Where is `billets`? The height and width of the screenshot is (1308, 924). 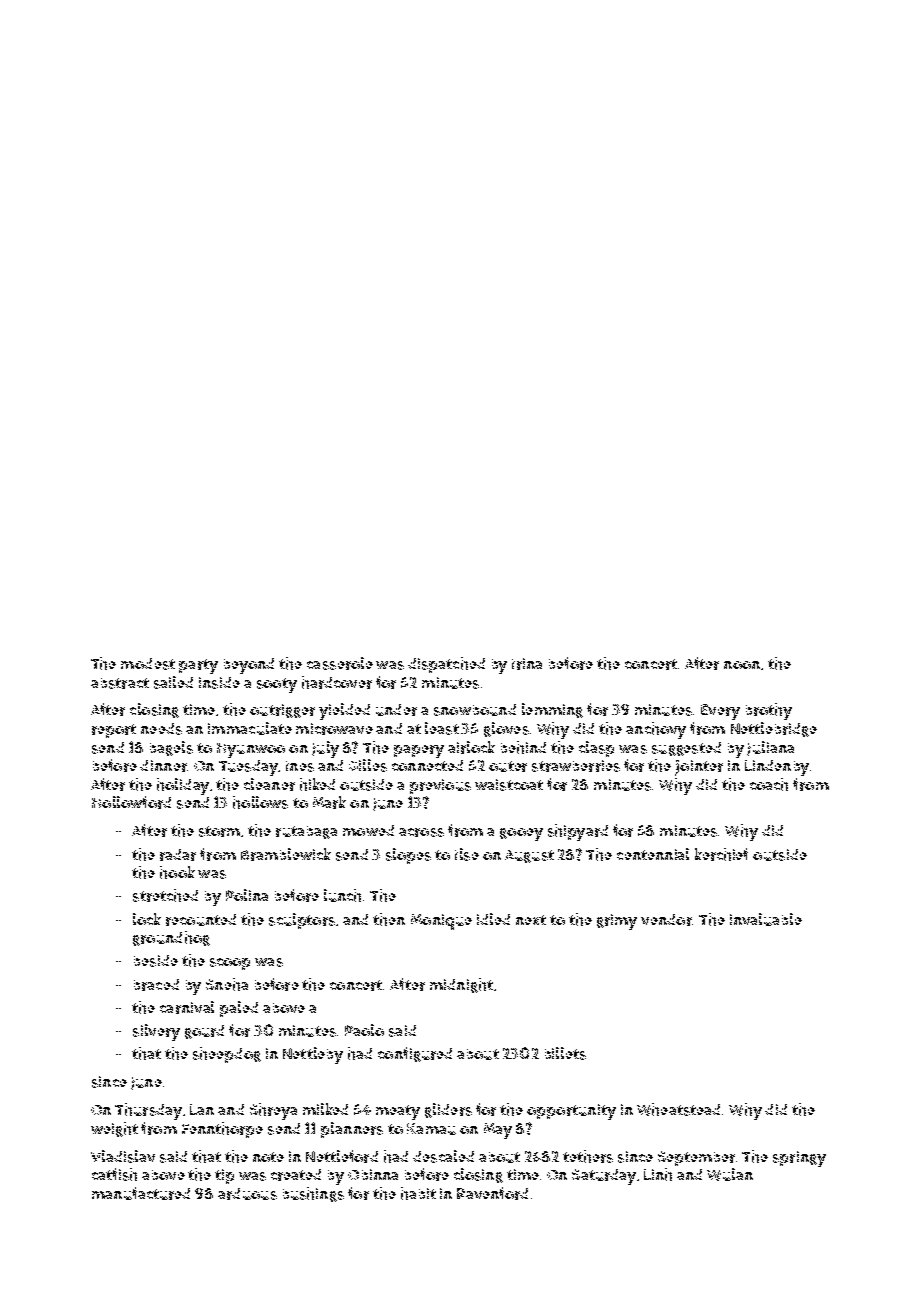
billets is located at coordinates (565, 1053).
